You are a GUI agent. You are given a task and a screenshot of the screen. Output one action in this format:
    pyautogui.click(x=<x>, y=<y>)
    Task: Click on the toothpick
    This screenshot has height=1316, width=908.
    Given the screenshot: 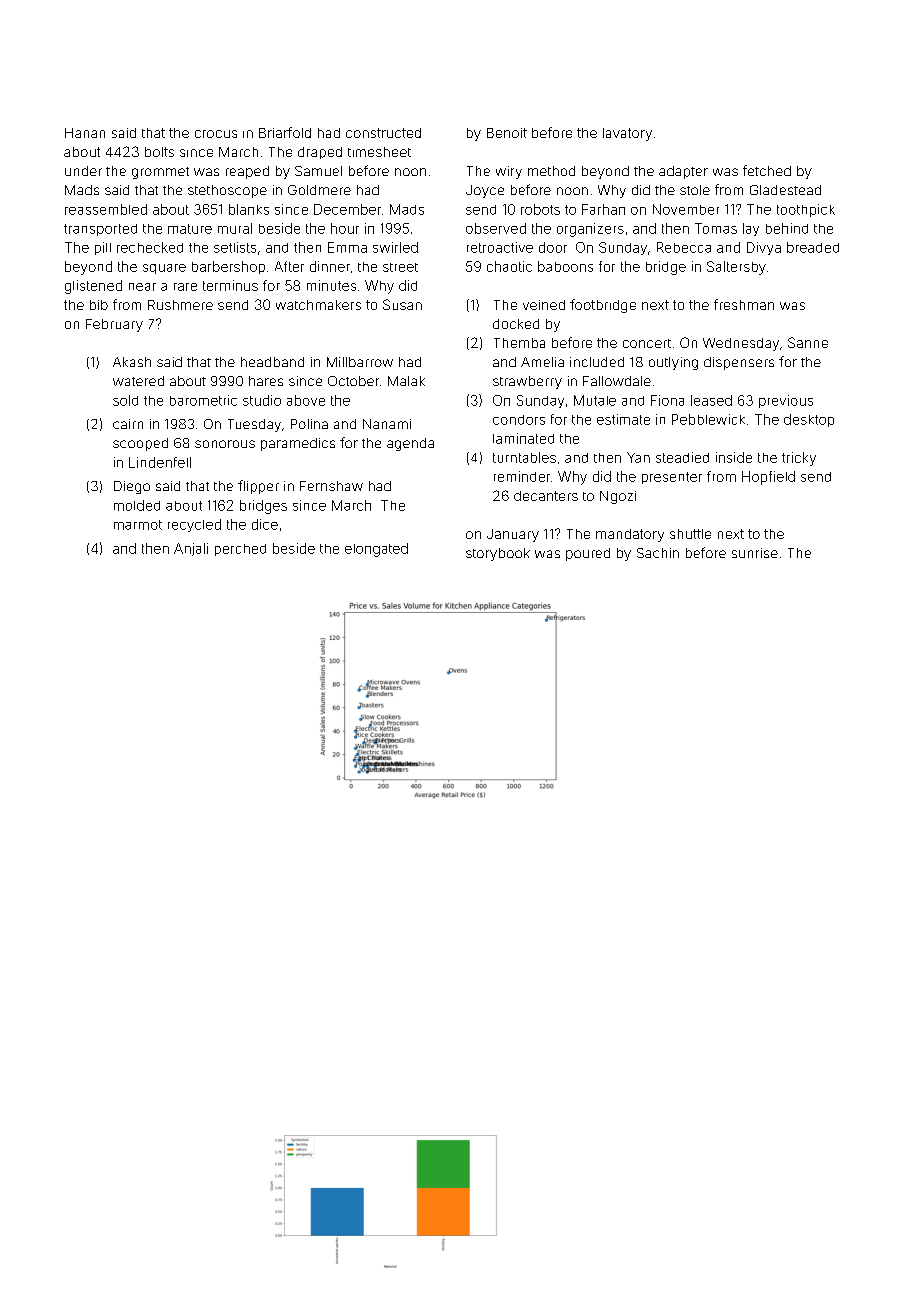 What is the action you would take?
    pyautogui.click(x=806, y=210)
